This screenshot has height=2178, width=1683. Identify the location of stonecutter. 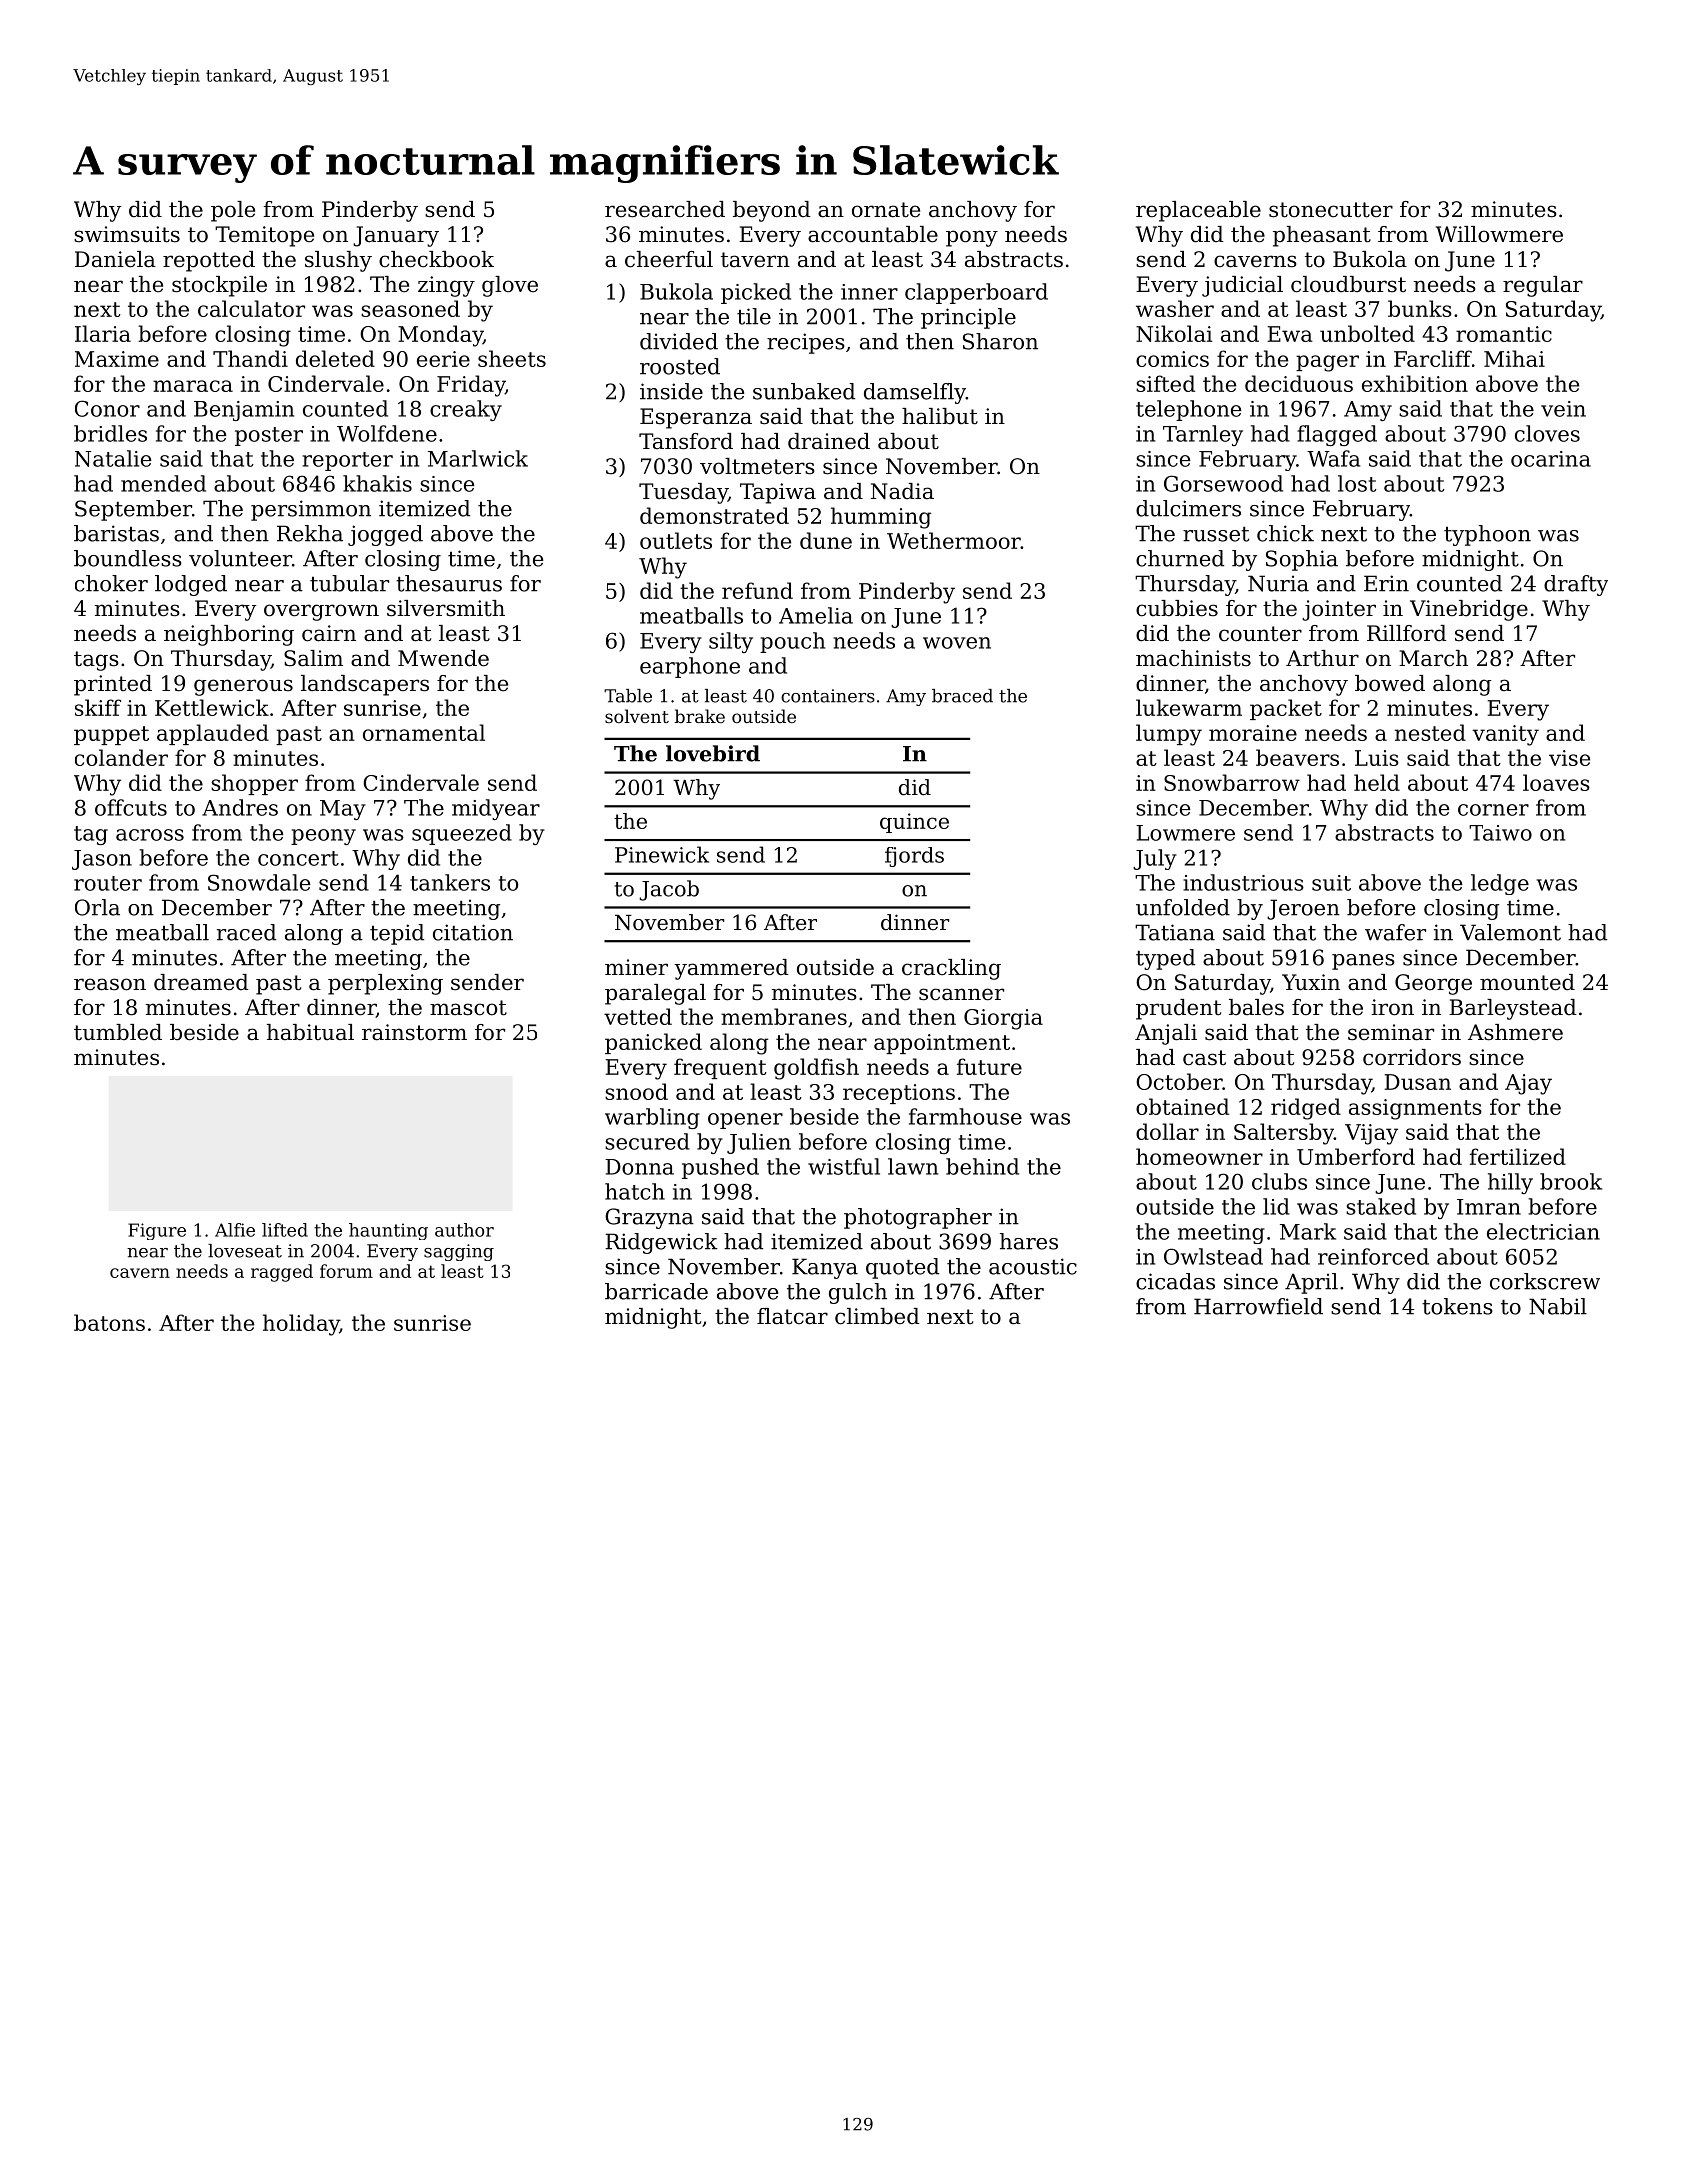
(1331, 210).
